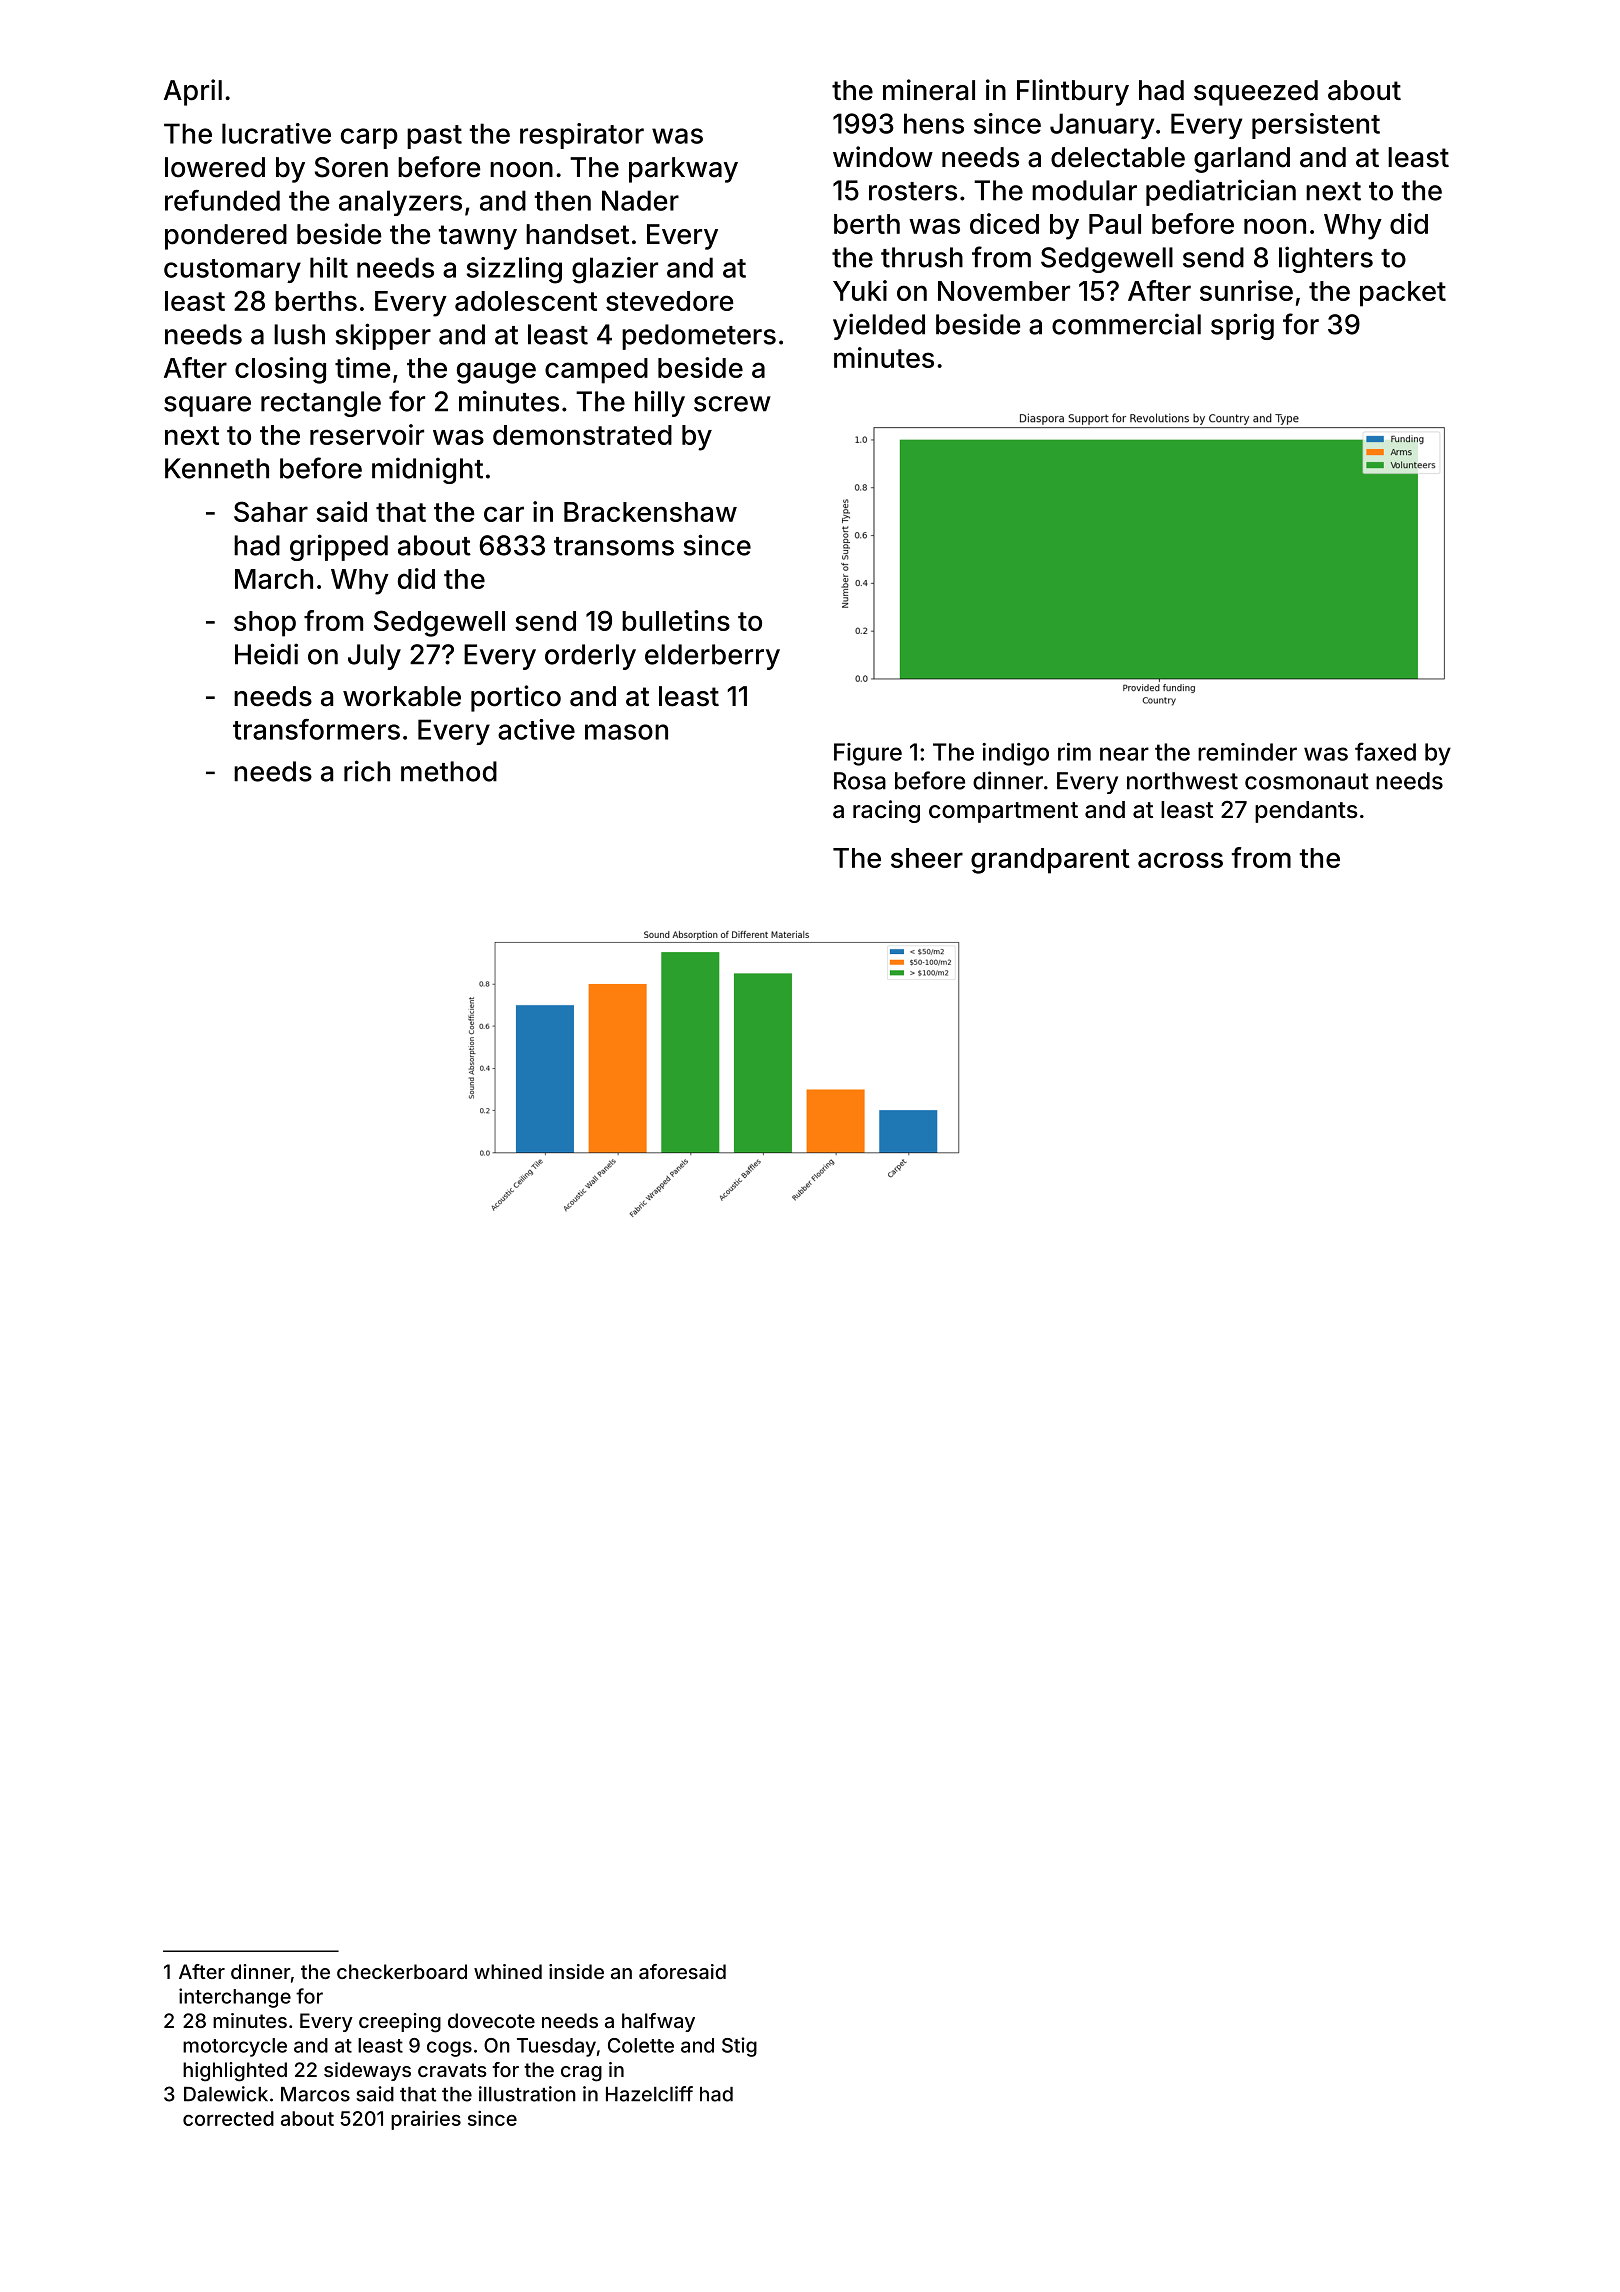 The image size is (1620, 2292). What do you see at coordinates (1242, 326) in the image?
I see `sprig` at bounding box center [1242, 326].
